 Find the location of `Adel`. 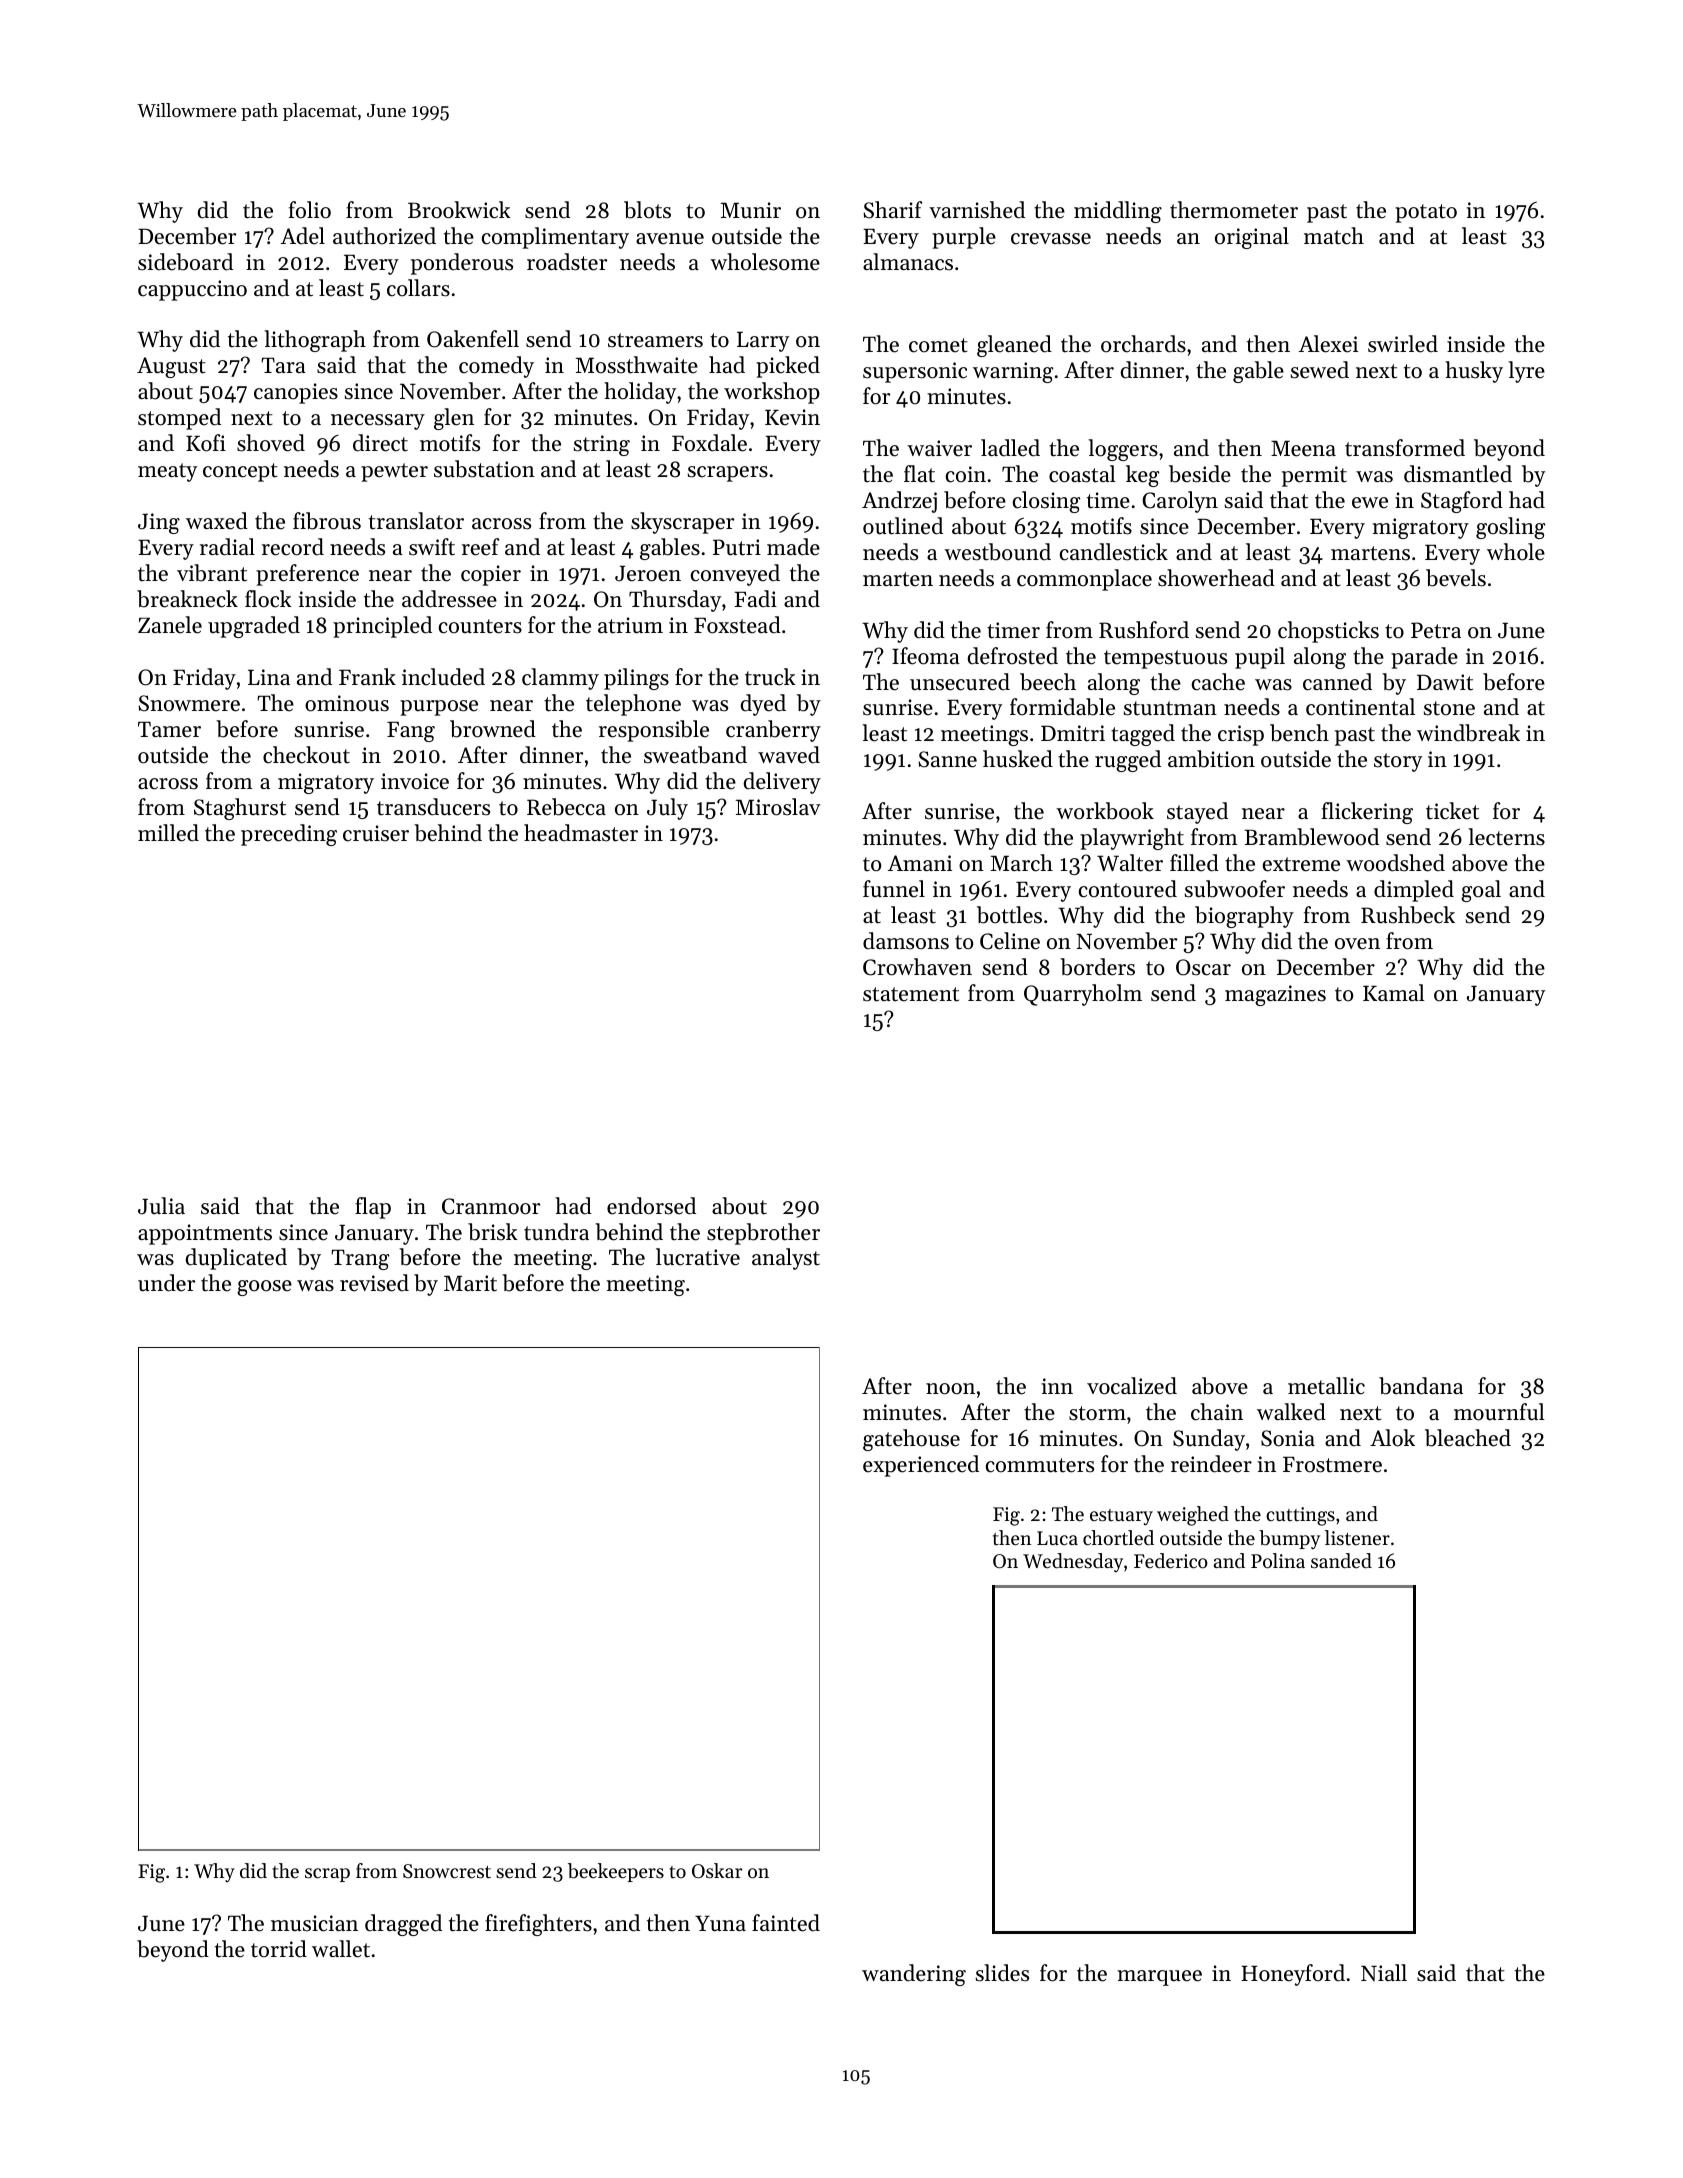

Adel is located at coordinates (303, 236).
